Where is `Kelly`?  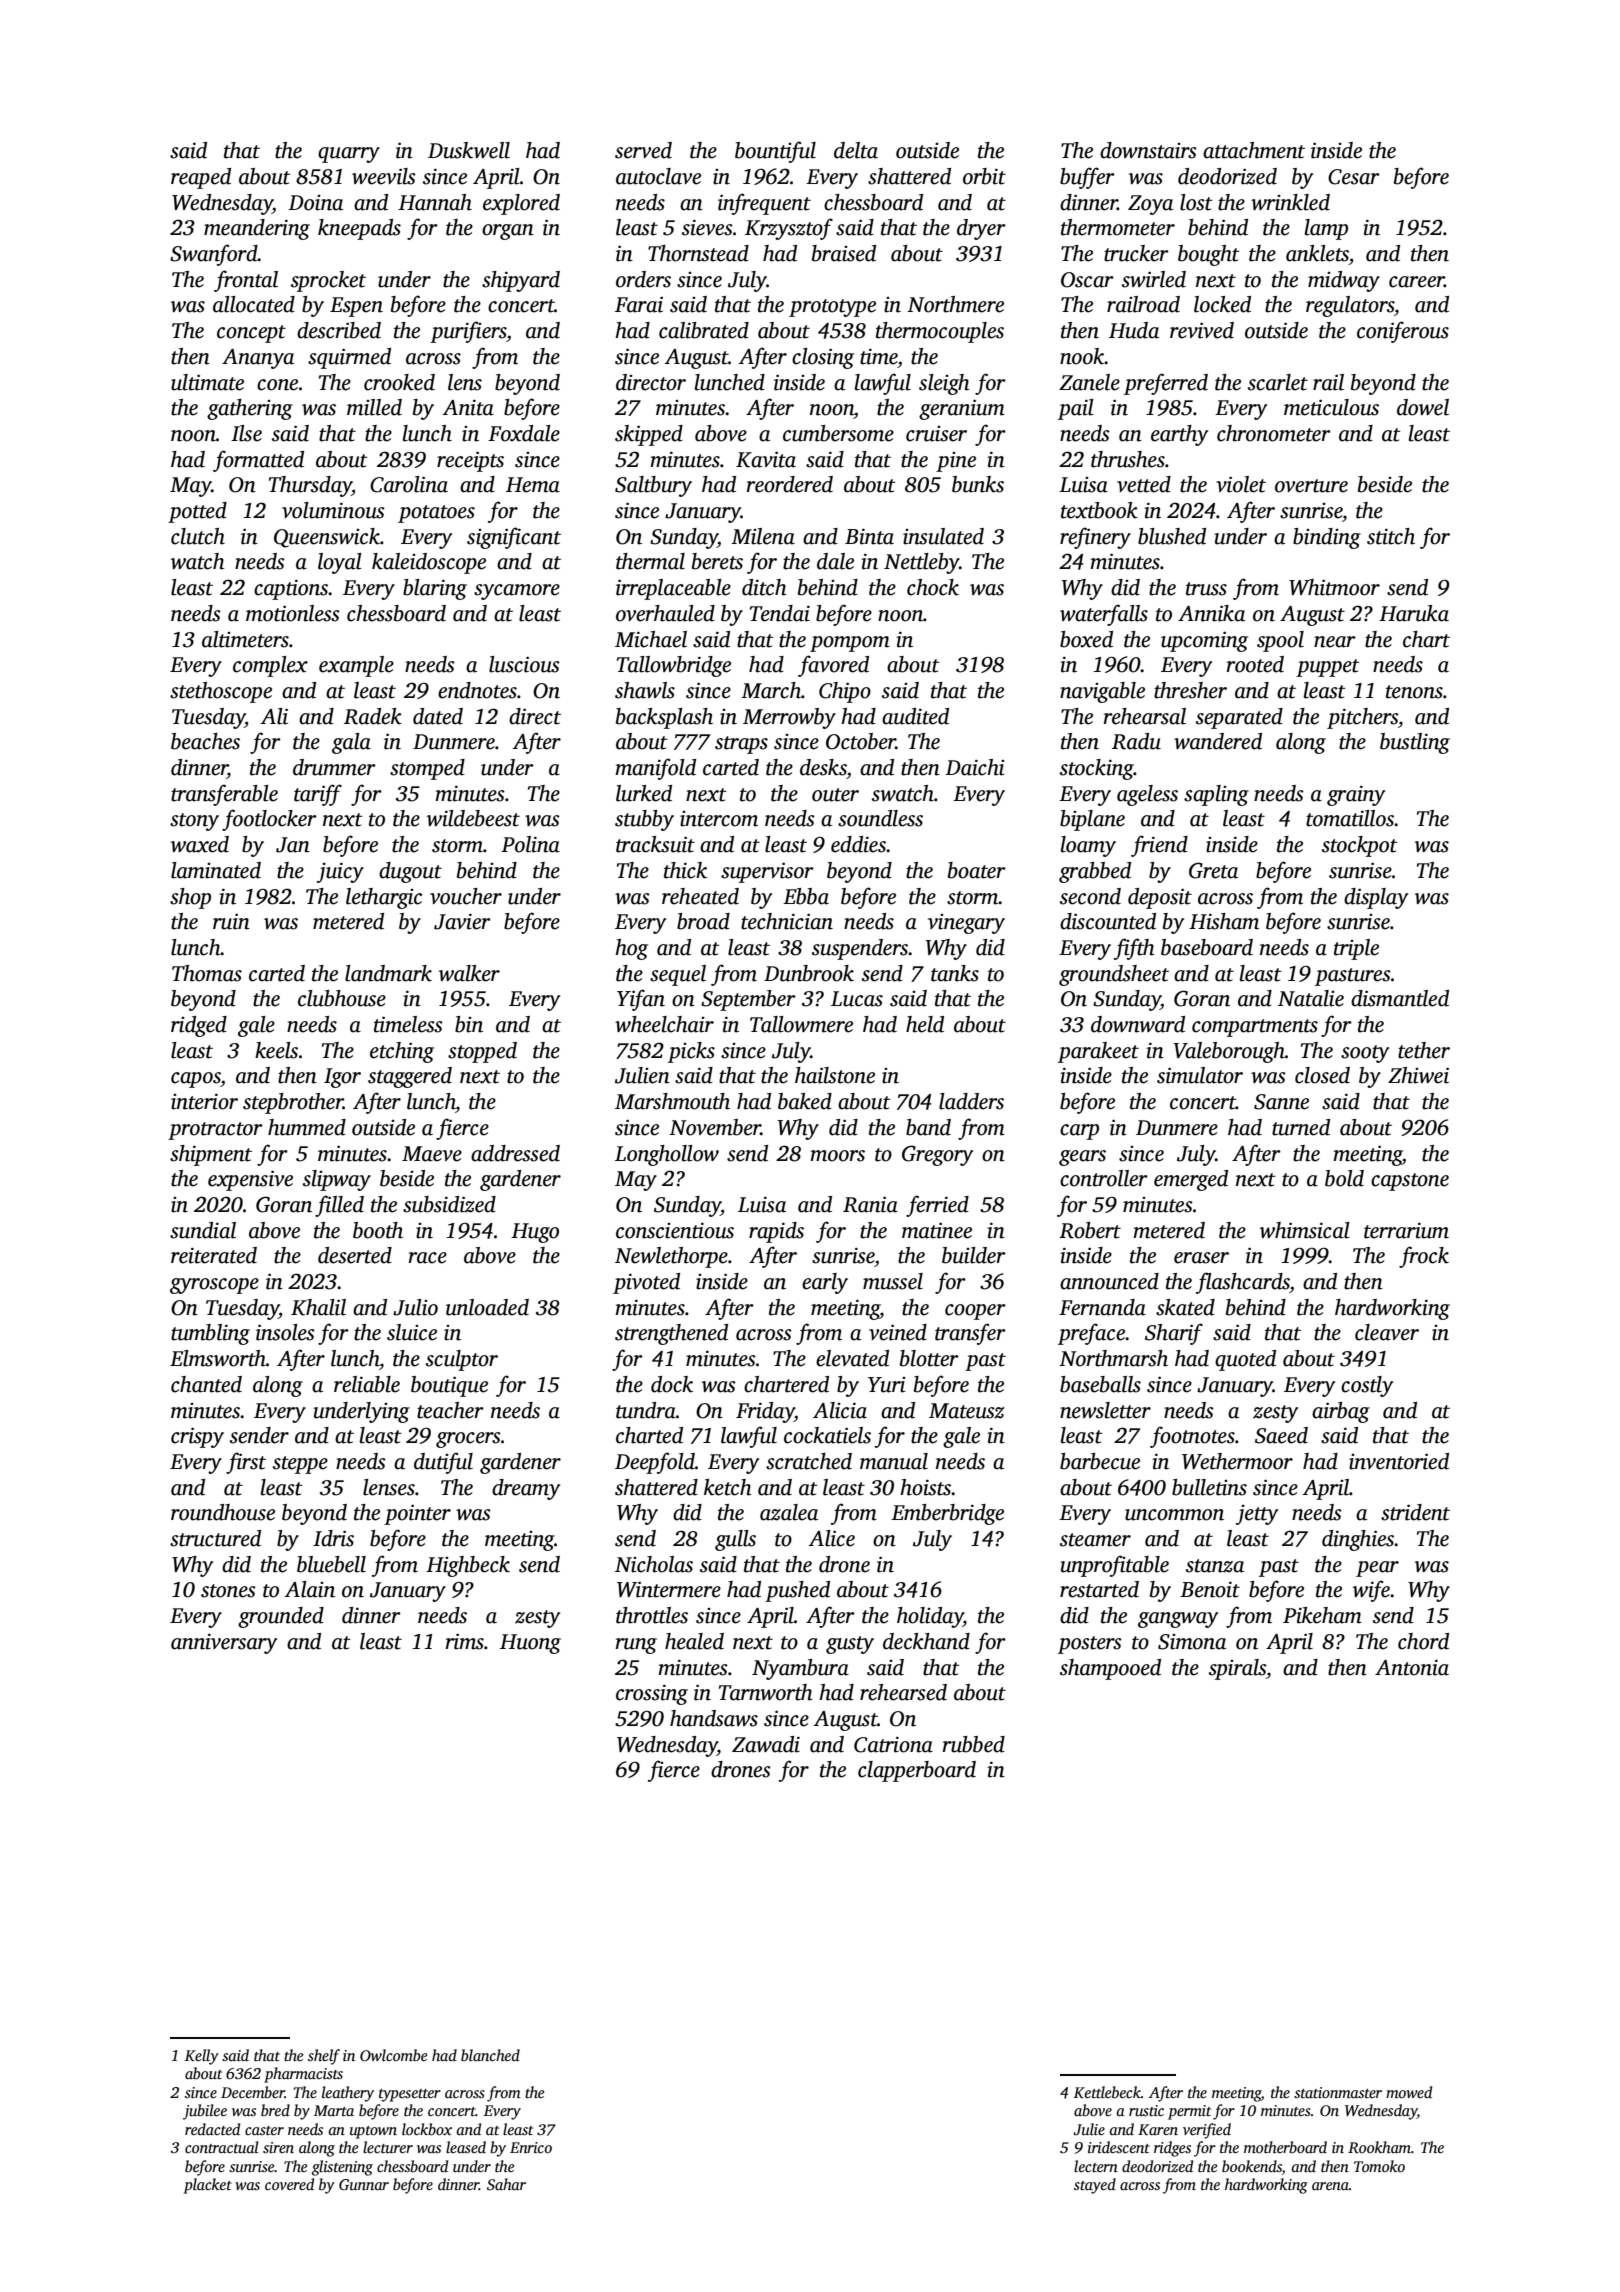
Kelly is located at coordinates (202, 2057).
